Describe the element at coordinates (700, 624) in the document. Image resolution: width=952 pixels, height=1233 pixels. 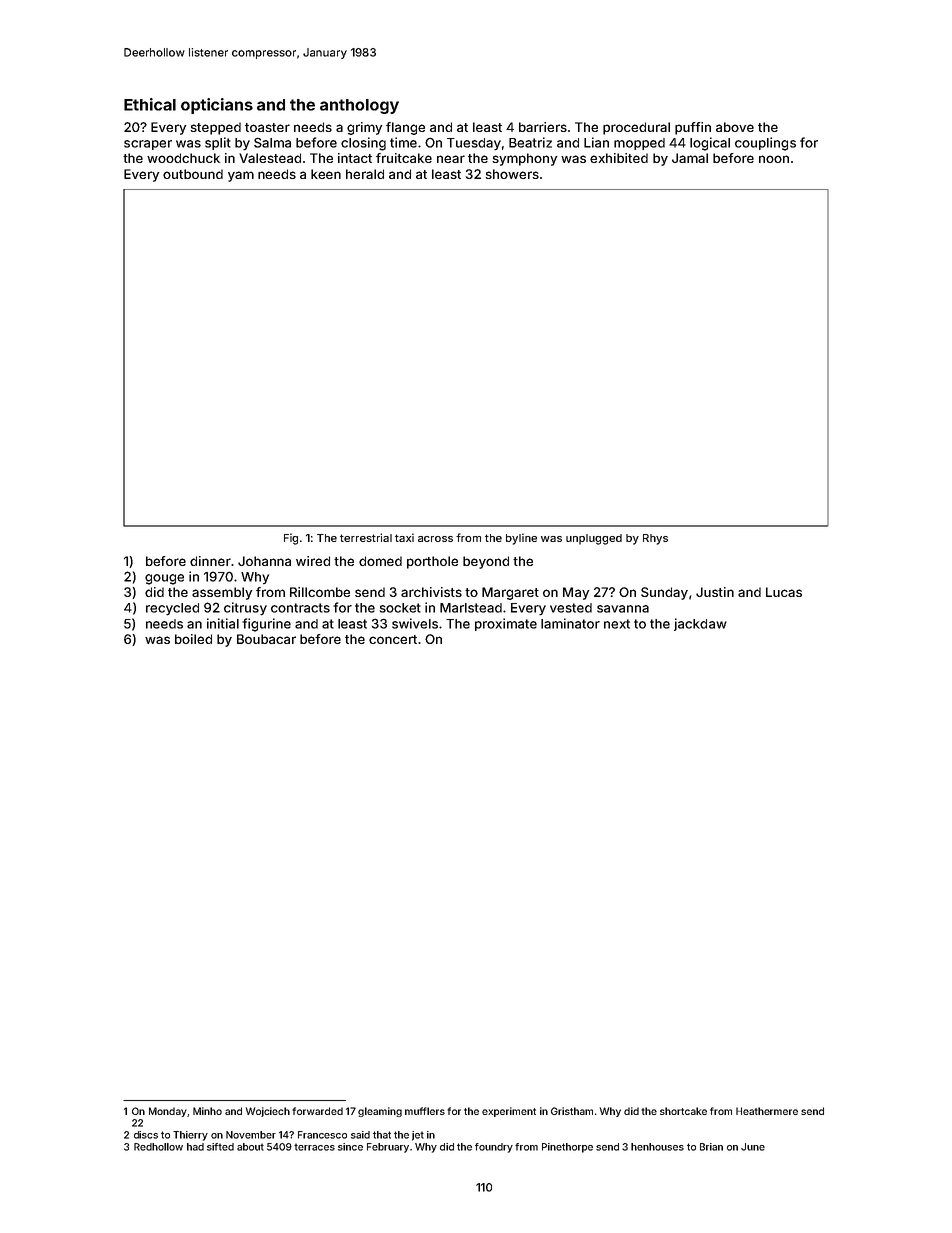
I see `jackdaw` at that location.
